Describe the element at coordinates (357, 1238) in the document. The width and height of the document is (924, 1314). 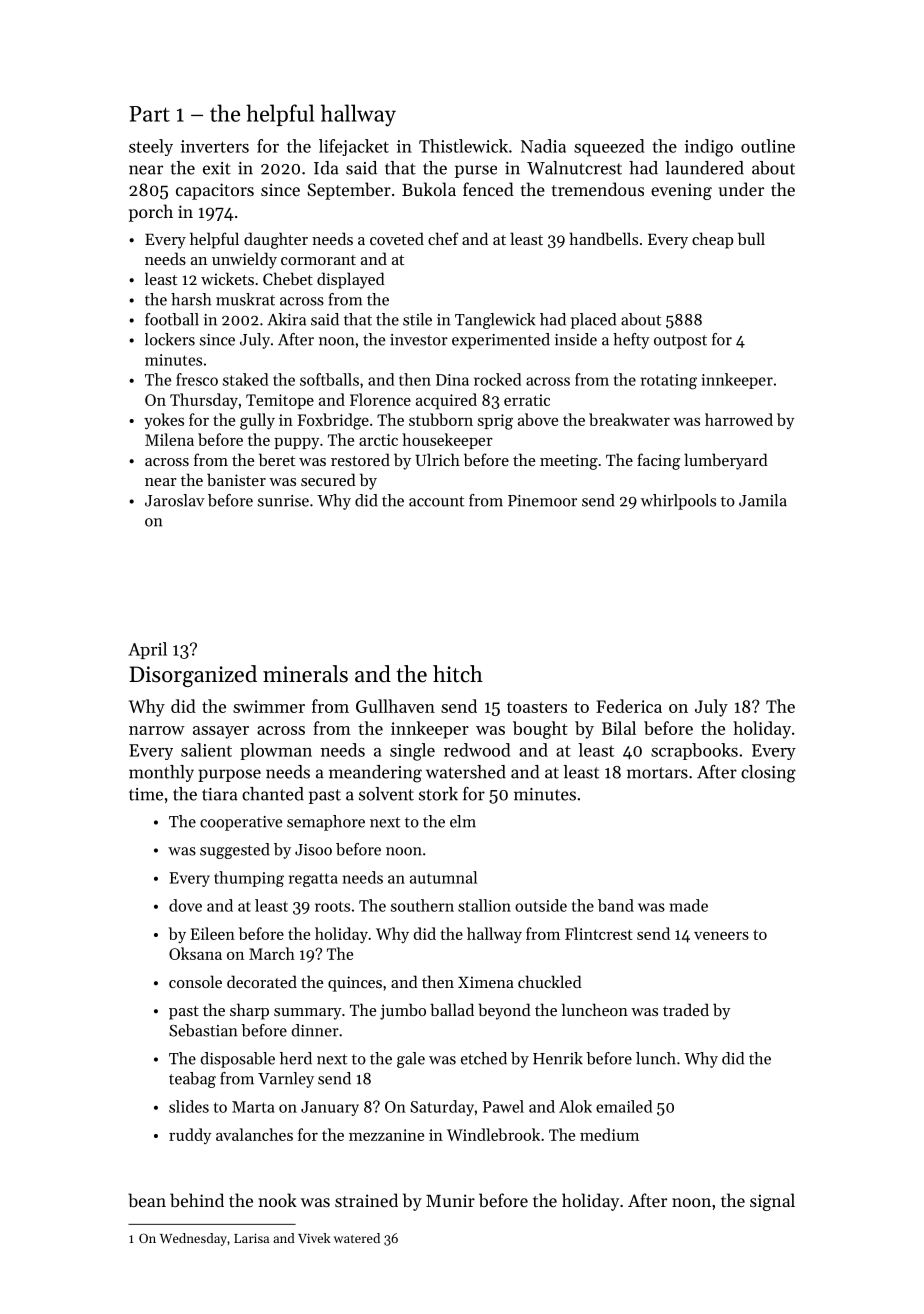
I see `watered` at that location.
